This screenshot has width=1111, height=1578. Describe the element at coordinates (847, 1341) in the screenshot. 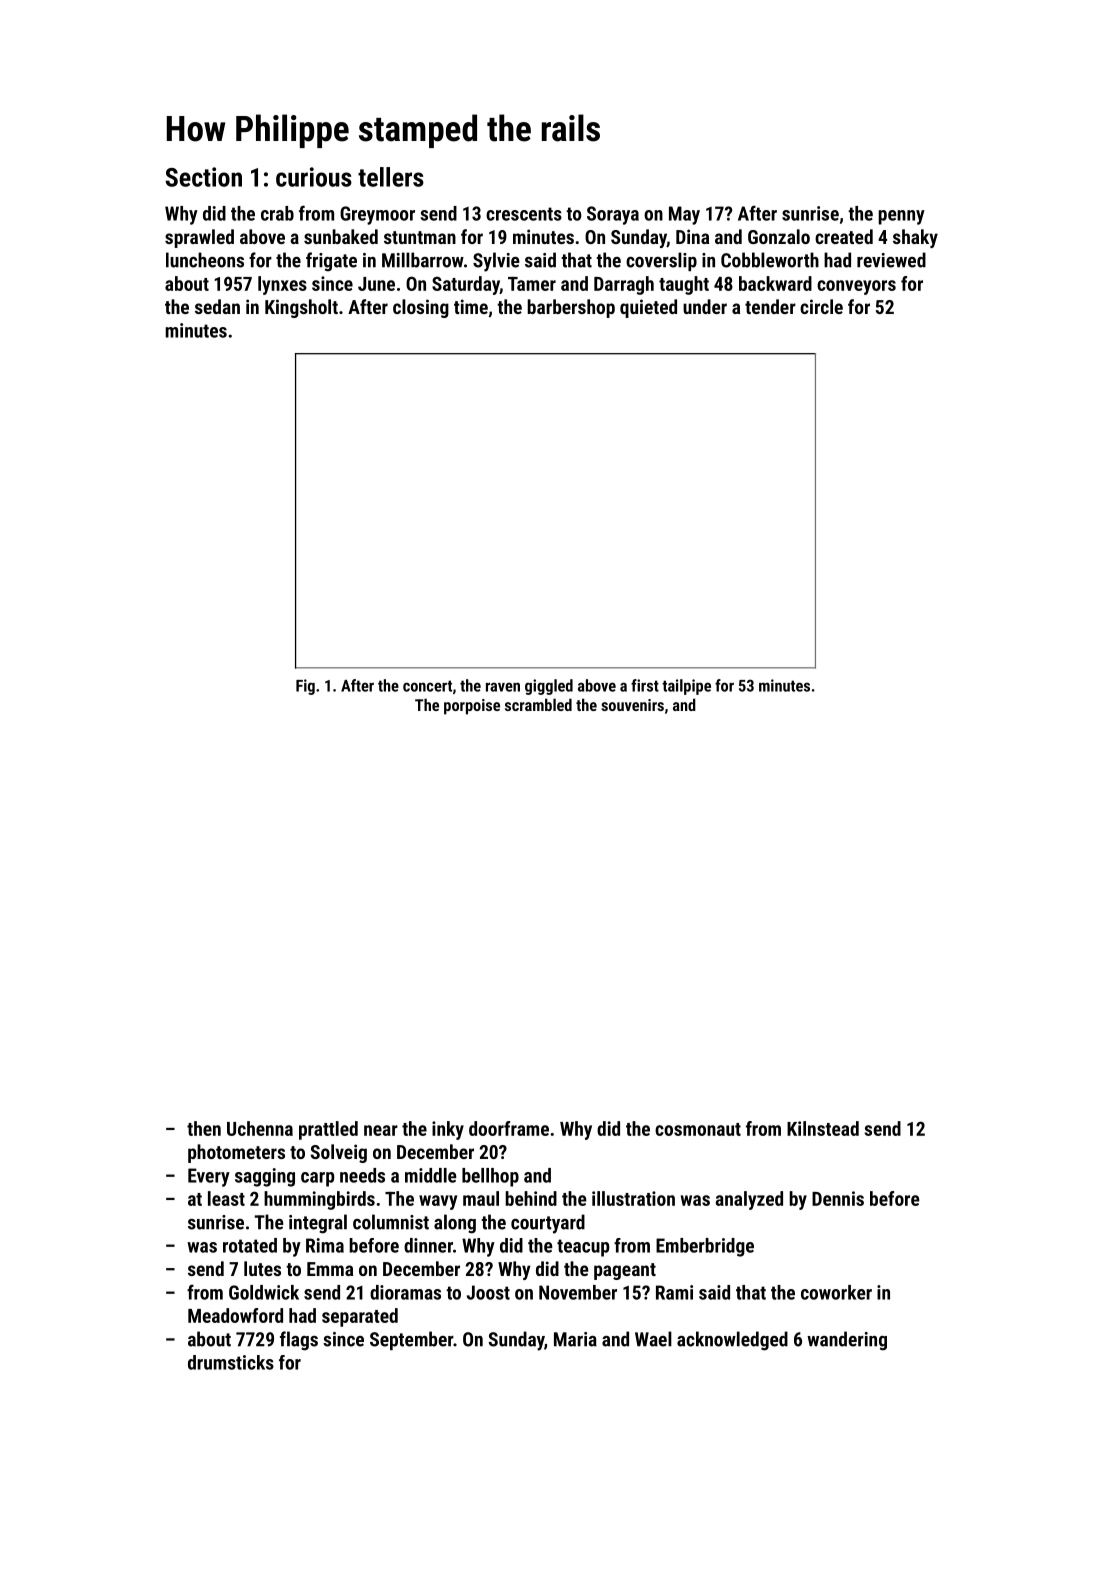

I see `wandering` at that location.
